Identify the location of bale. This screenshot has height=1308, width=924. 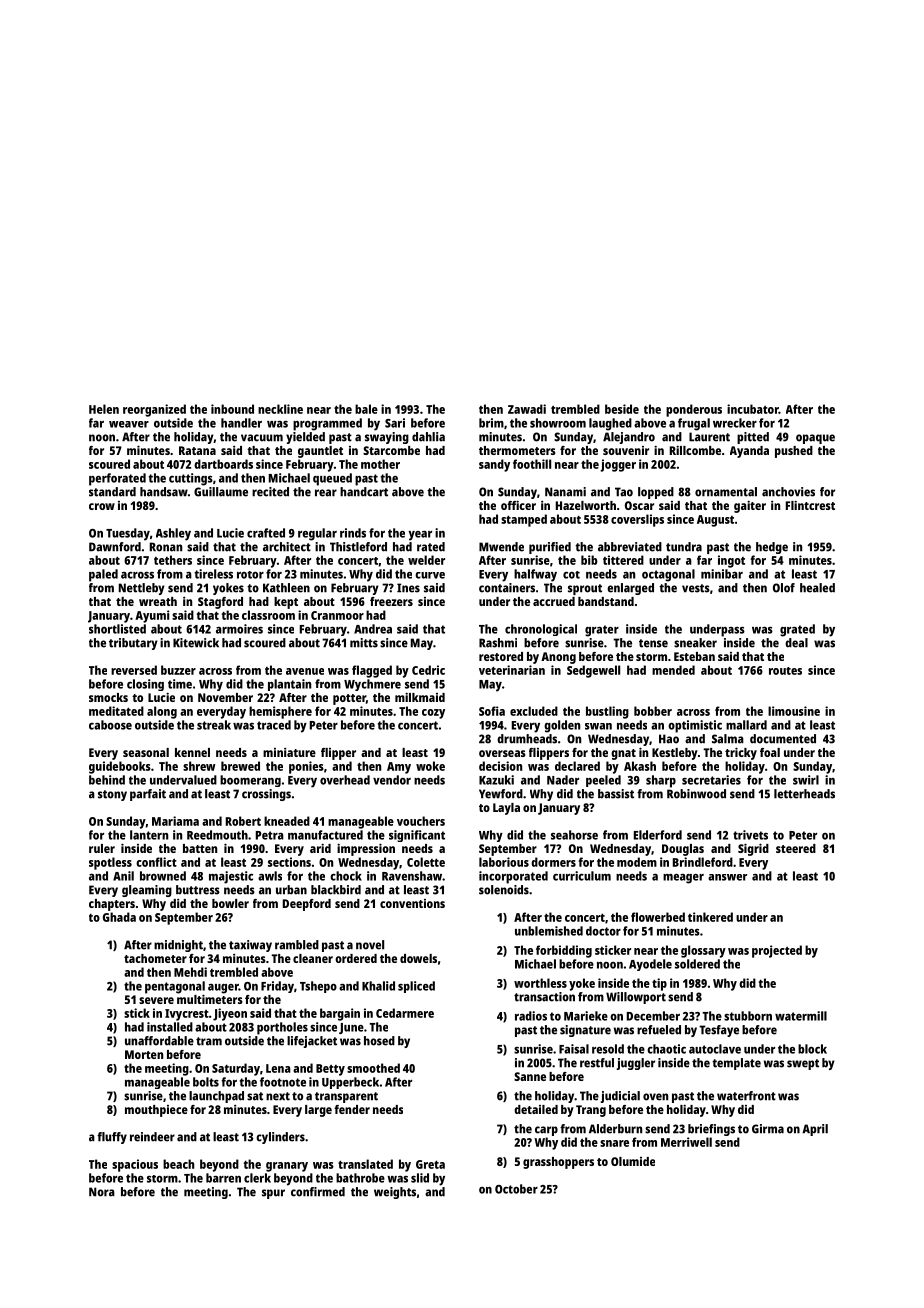
(366, 409).
